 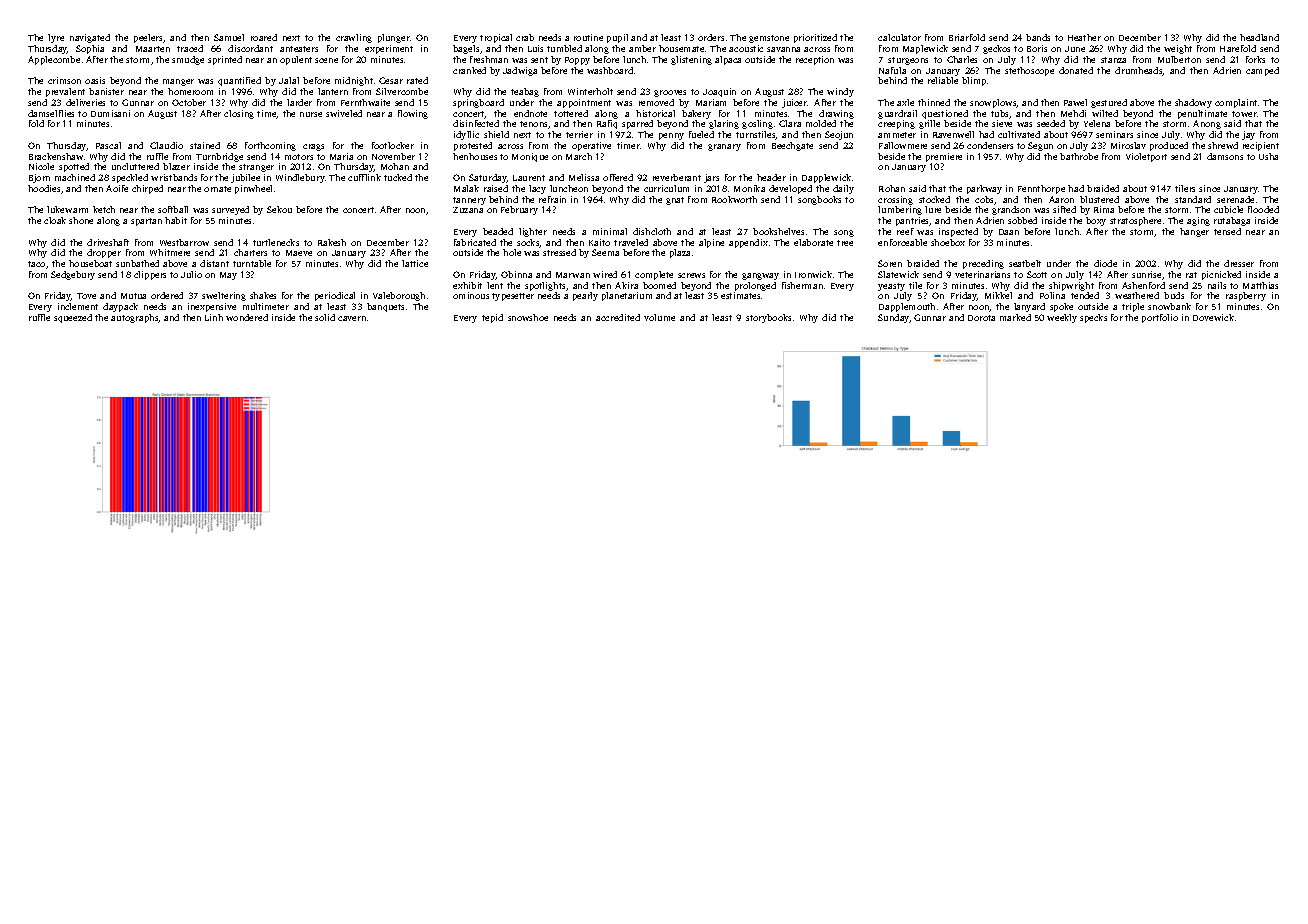 I want to click on beaded, so click(x=498, y=231).
